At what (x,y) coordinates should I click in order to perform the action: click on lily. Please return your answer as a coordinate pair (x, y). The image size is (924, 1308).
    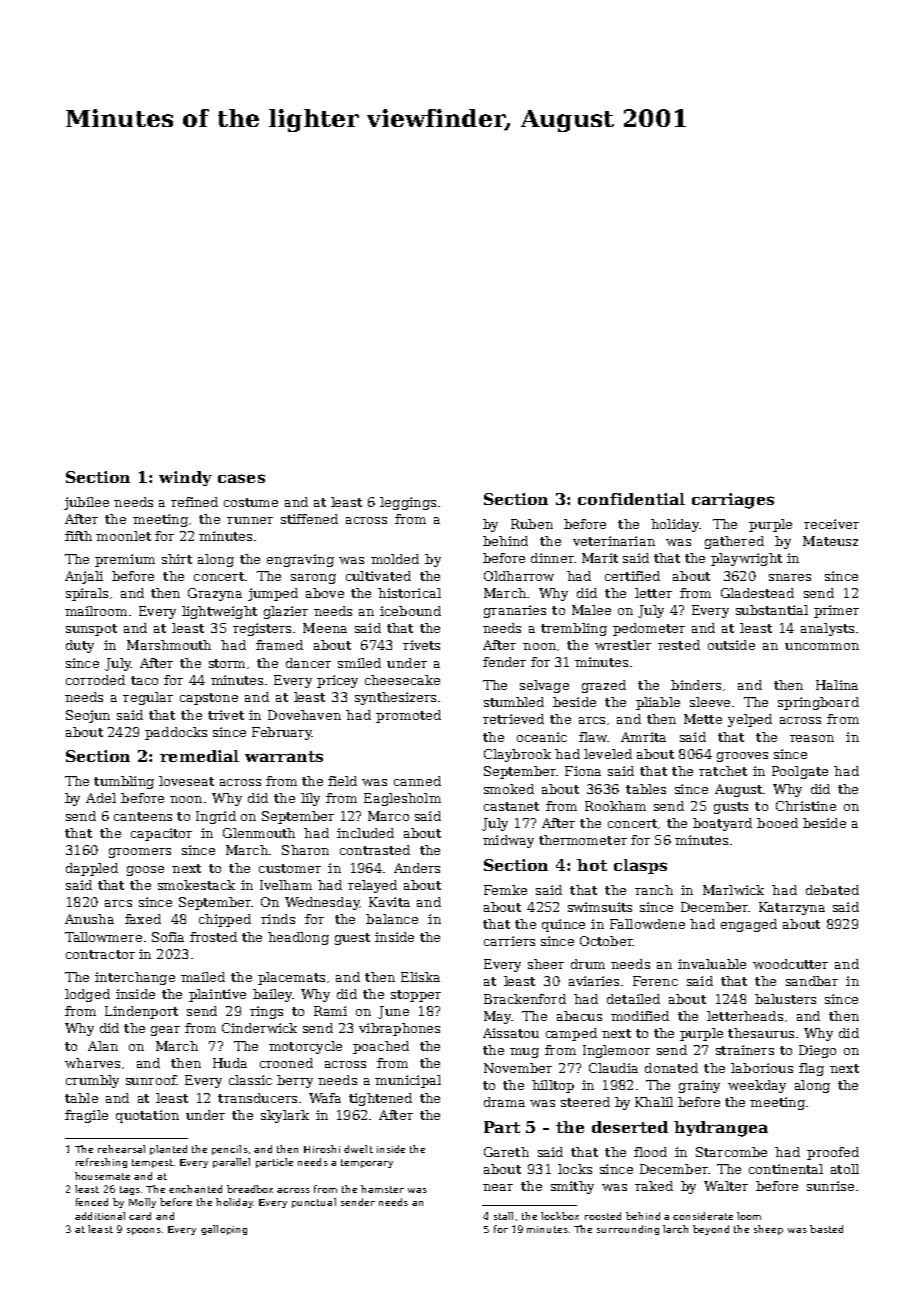
    Looking at the image, I should click on (310, 799).
